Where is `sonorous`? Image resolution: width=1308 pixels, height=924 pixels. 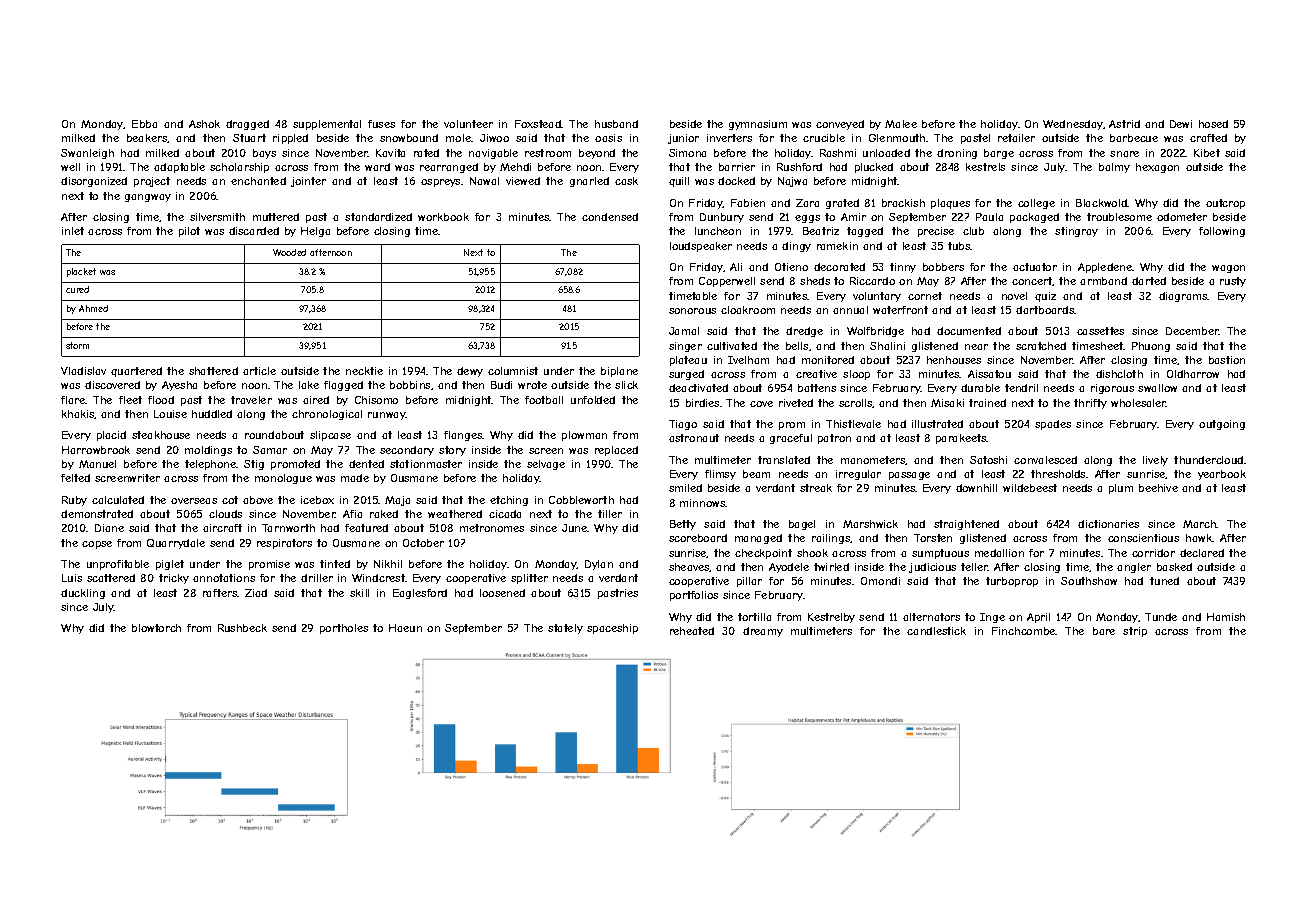
sonorous is located at coordinates (692, 311).
